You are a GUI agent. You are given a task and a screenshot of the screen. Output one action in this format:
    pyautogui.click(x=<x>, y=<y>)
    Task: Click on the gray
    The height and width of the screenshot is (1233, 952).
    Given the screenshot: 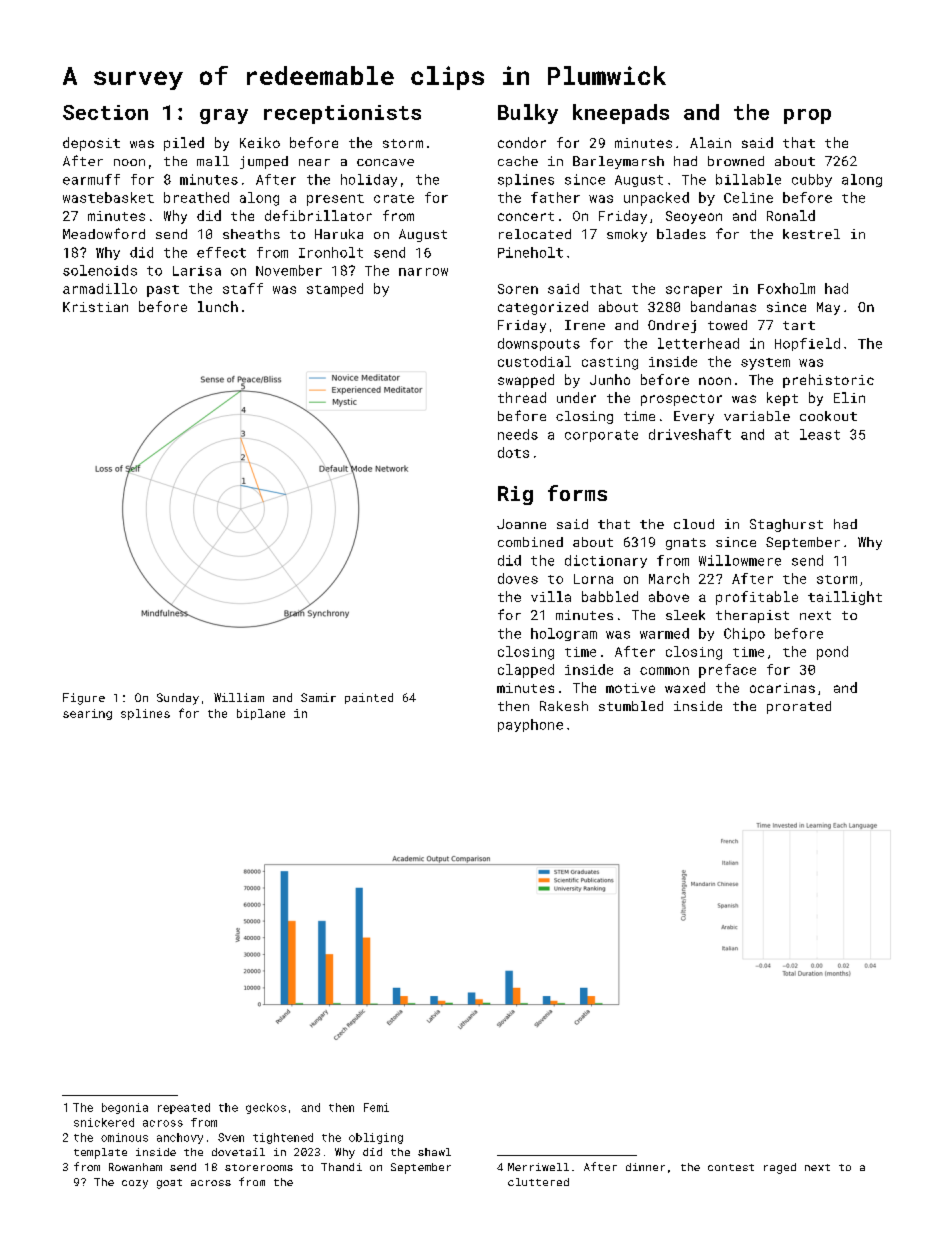 What is the action you would take?
    pyautogui.click(x=224, y=116)
